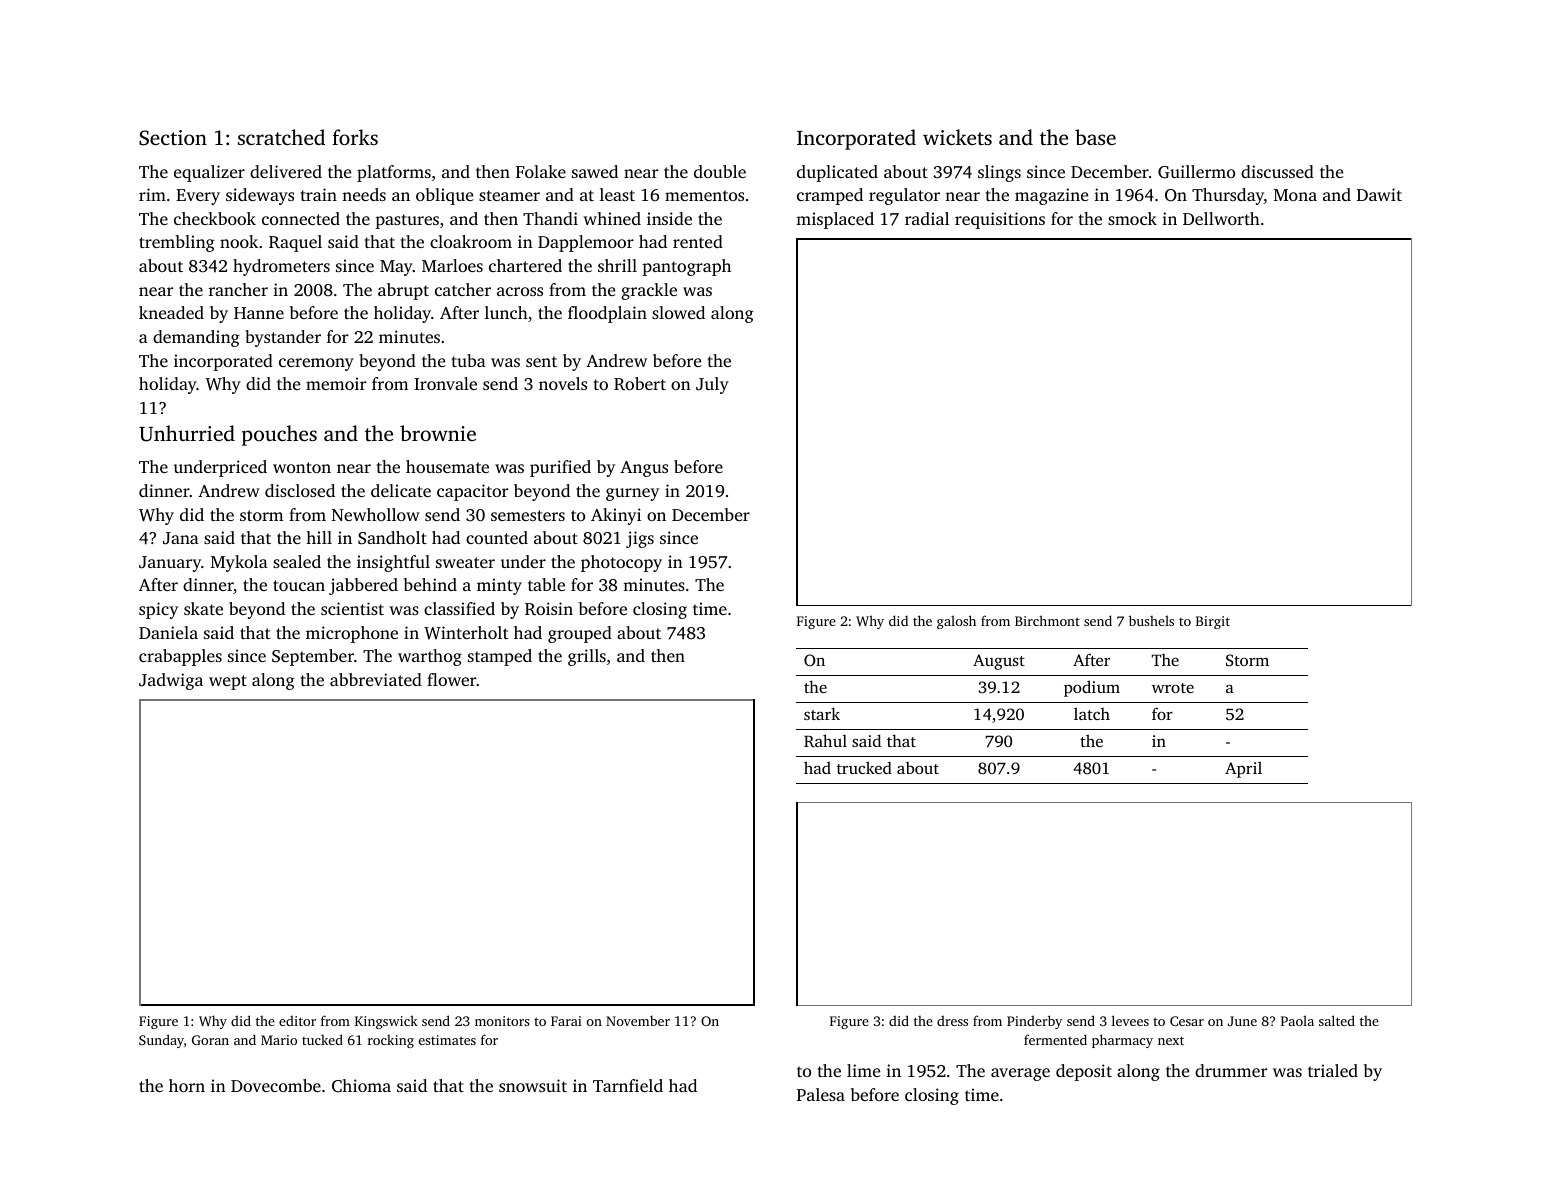 Image resolution: width=1551 pixels, height=1198 pixels. I want to click on Dovecombe, so click(276, 1085).
